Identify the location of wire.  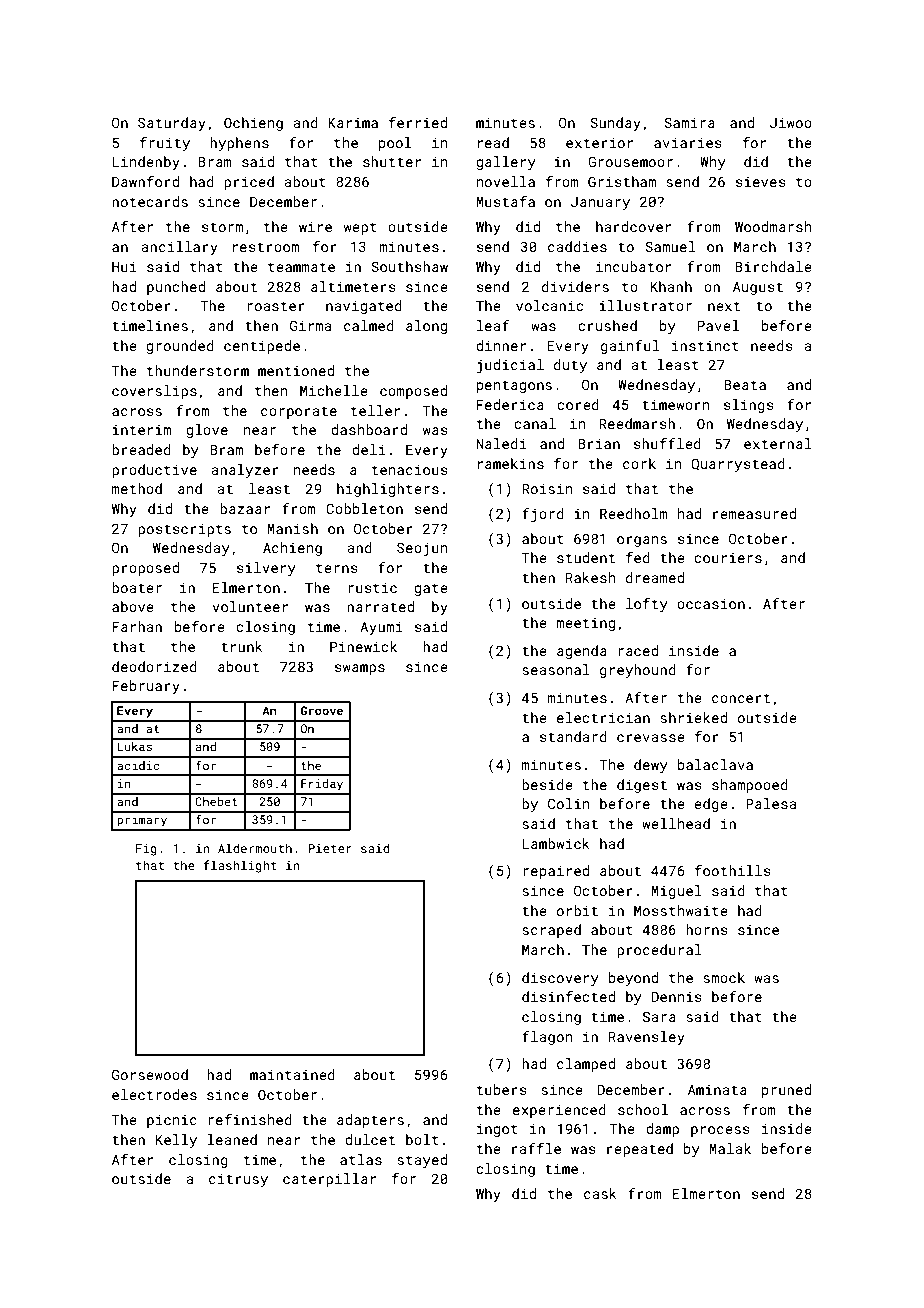
(315, 226).
